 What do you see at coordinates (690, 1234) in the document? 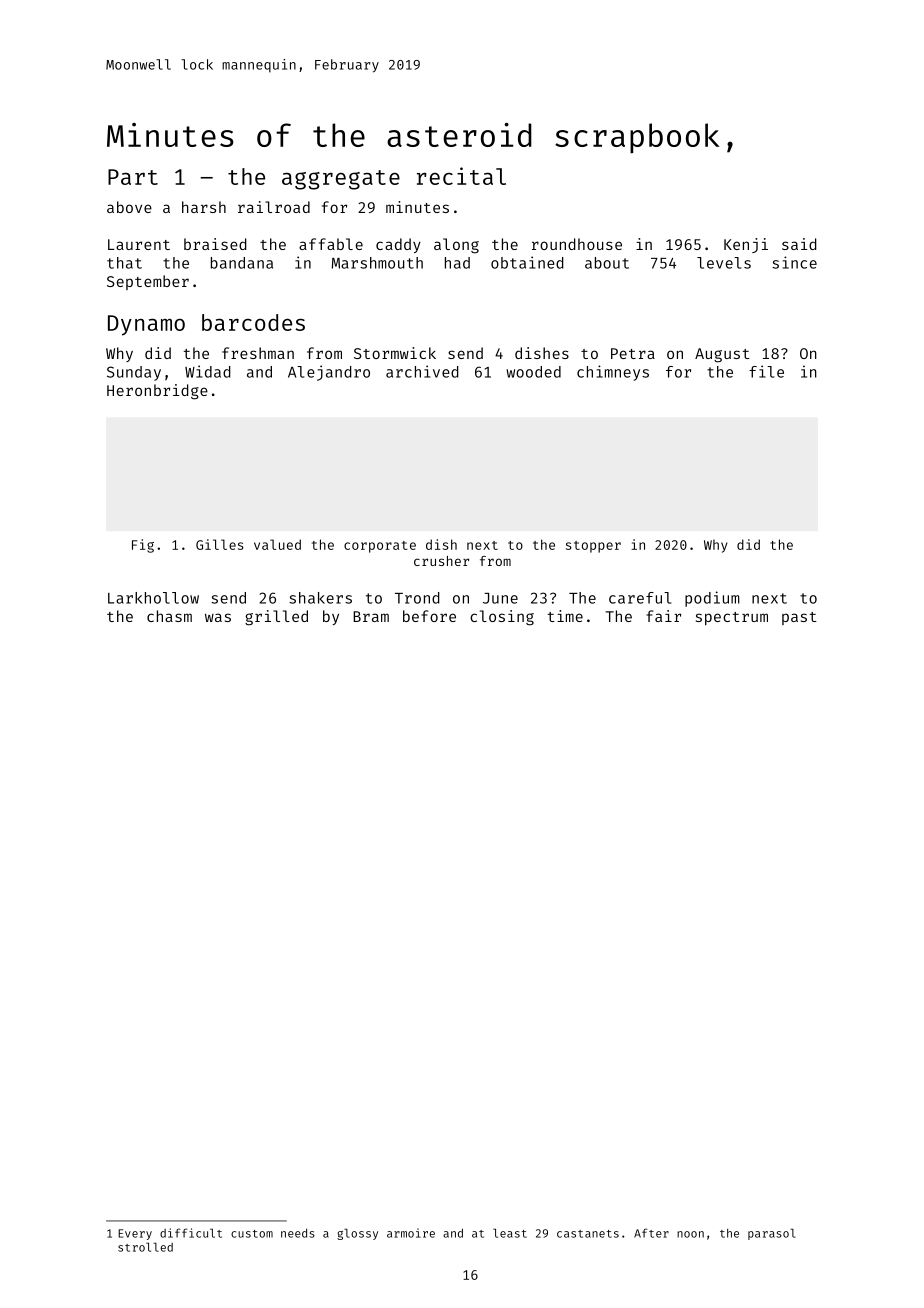
I see `noon` at bounding box center [690, 1234].
